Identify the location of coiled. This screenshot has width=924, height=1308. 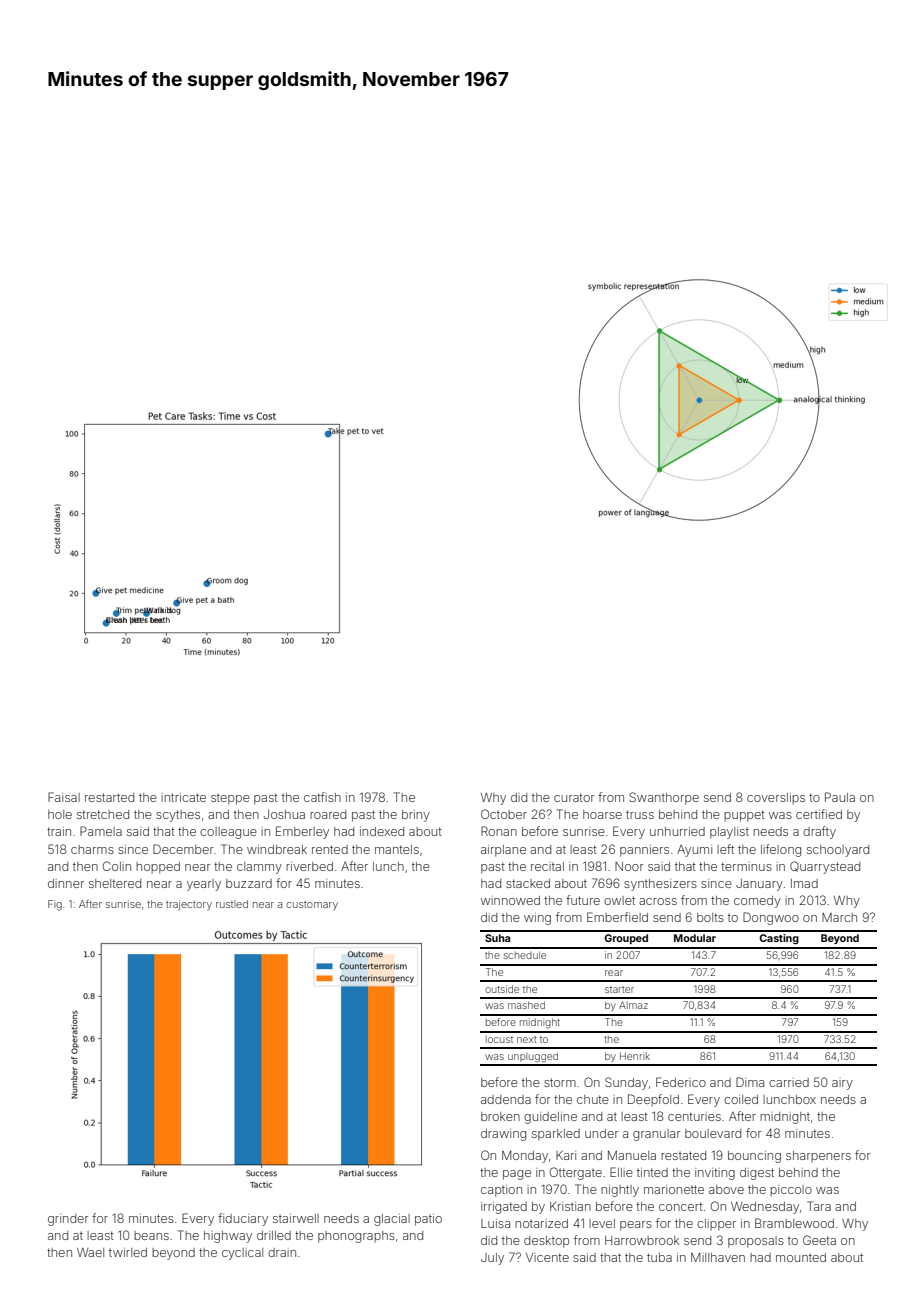
(741, 1099).
